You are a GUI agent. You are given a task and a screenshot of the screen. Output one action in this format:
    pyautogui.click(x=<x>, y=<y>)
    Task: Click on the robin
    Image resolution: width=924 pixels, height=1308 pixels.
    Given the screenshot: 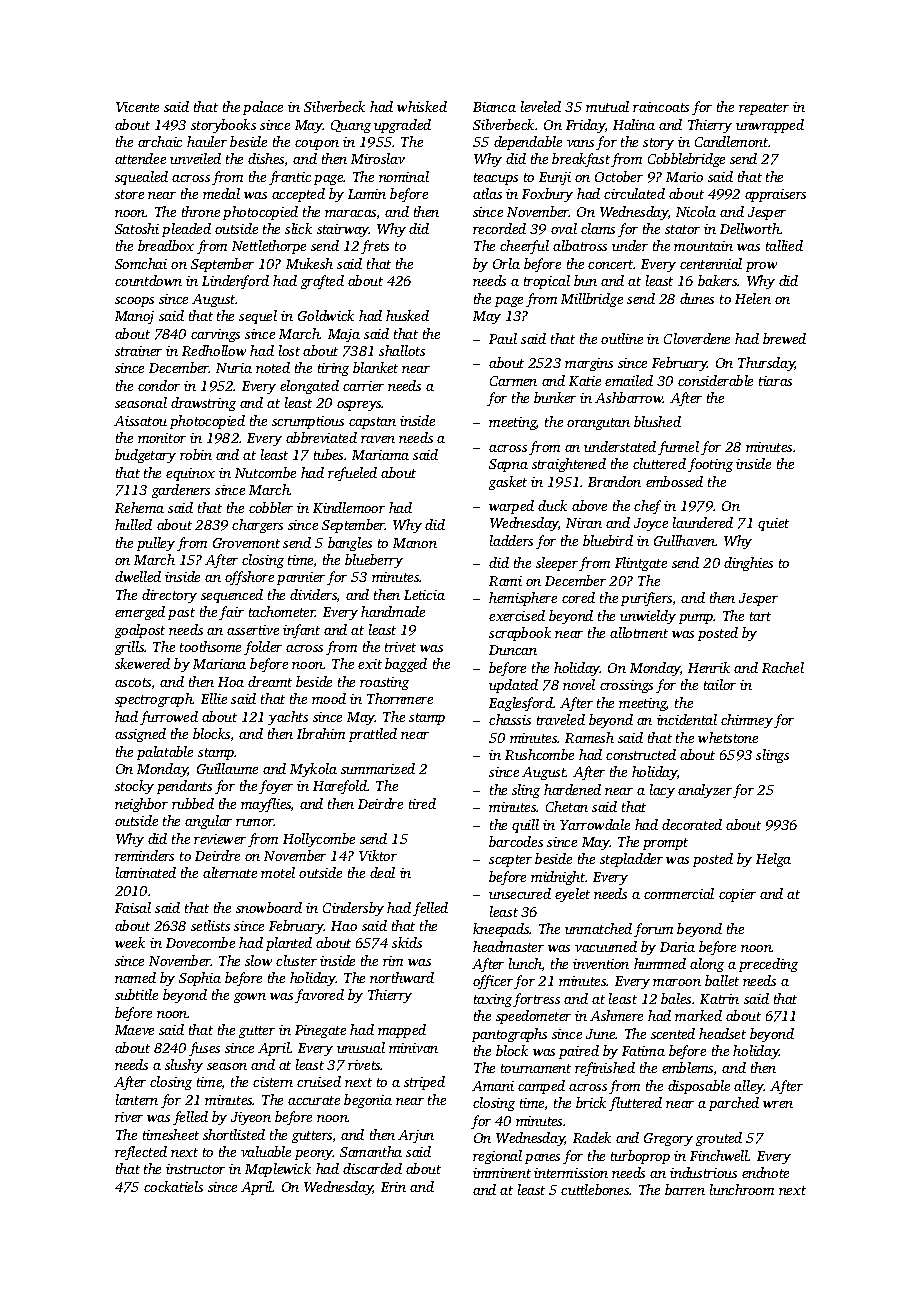 What is the action you would take?
    pyautogui.click(x=196, y=454)
